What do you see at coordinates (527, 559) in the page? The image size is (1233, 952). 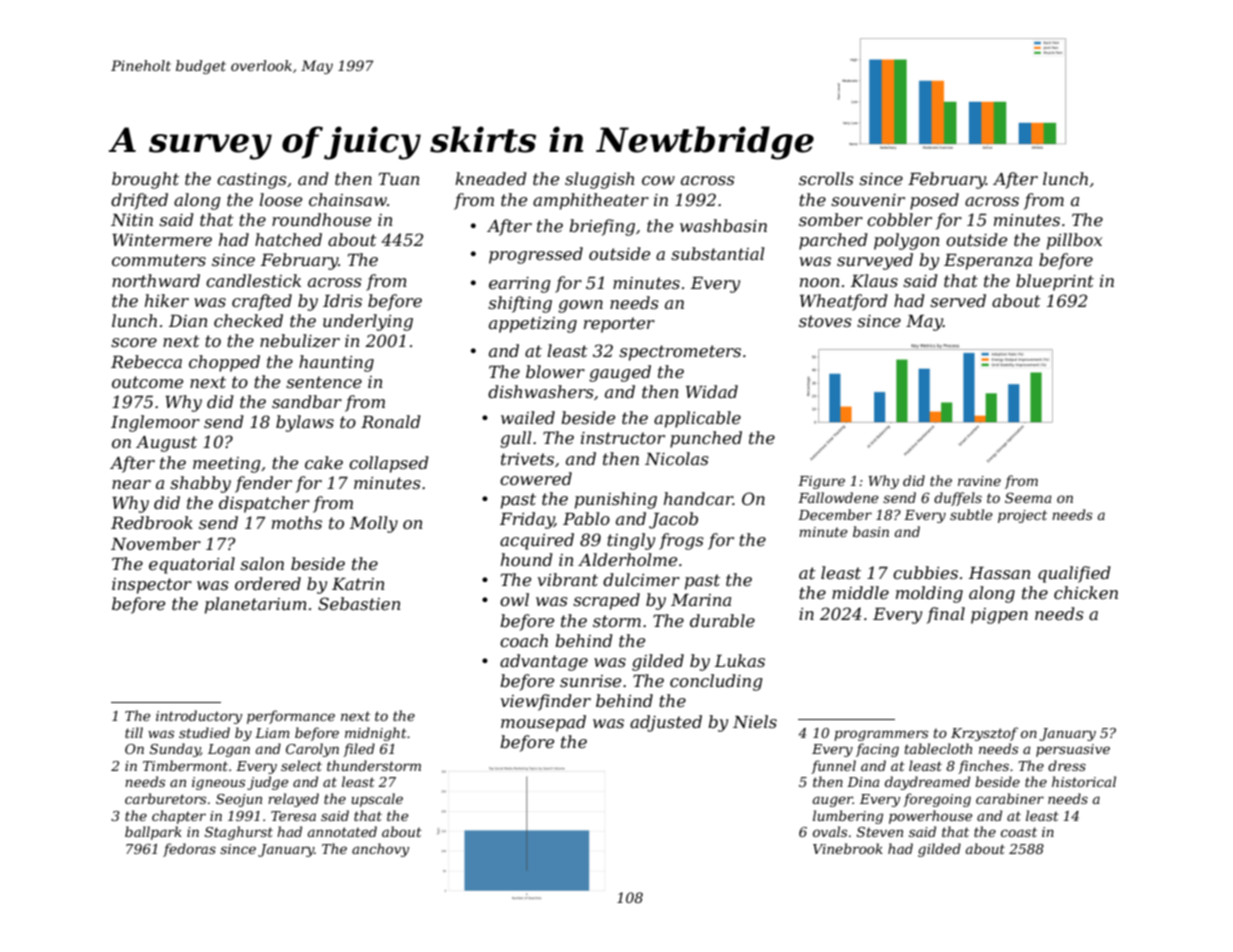 I see `hound` at bounding box center [527, 559].
